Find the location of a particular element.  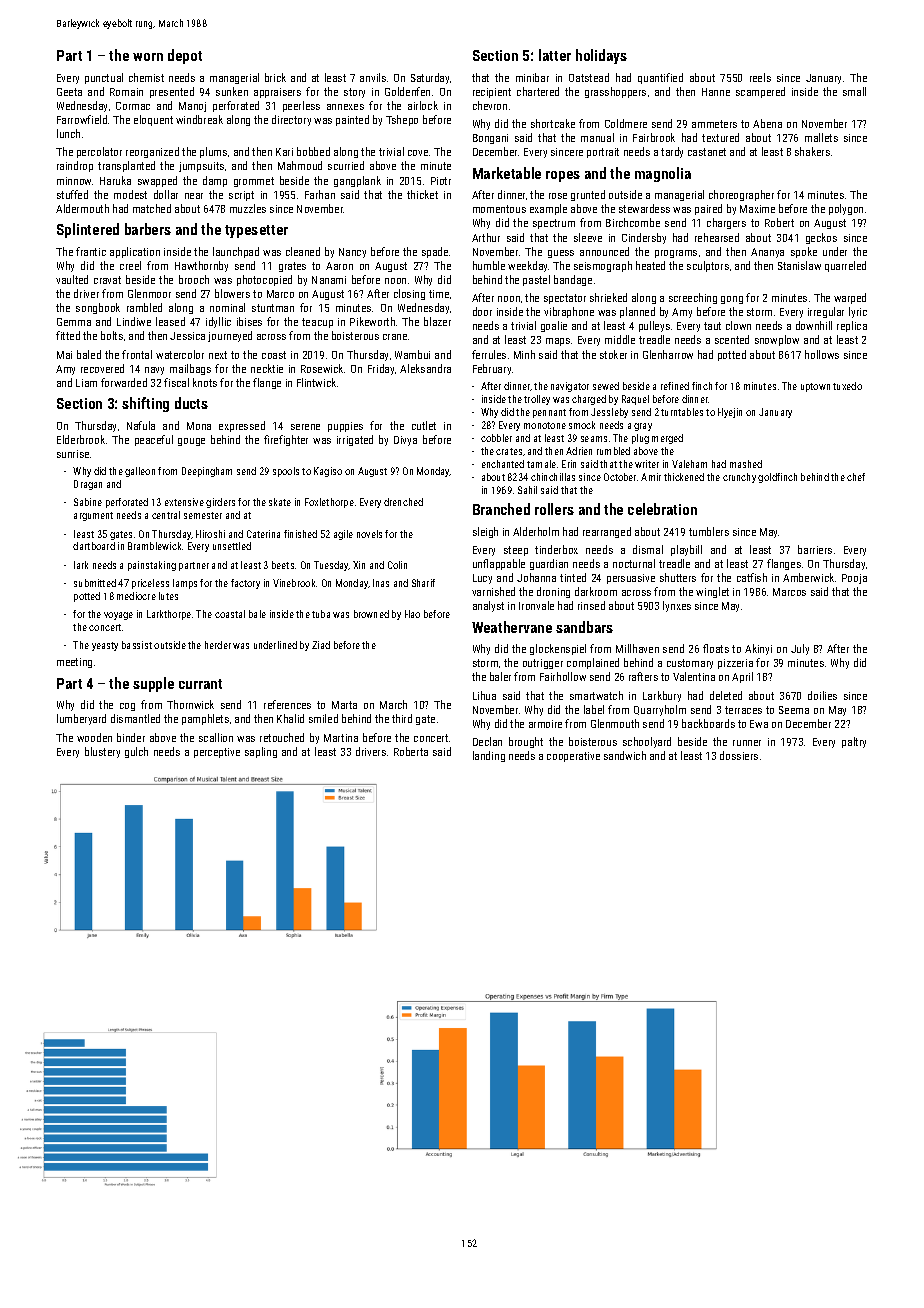

shakers is located at coordinates (812, 151).
